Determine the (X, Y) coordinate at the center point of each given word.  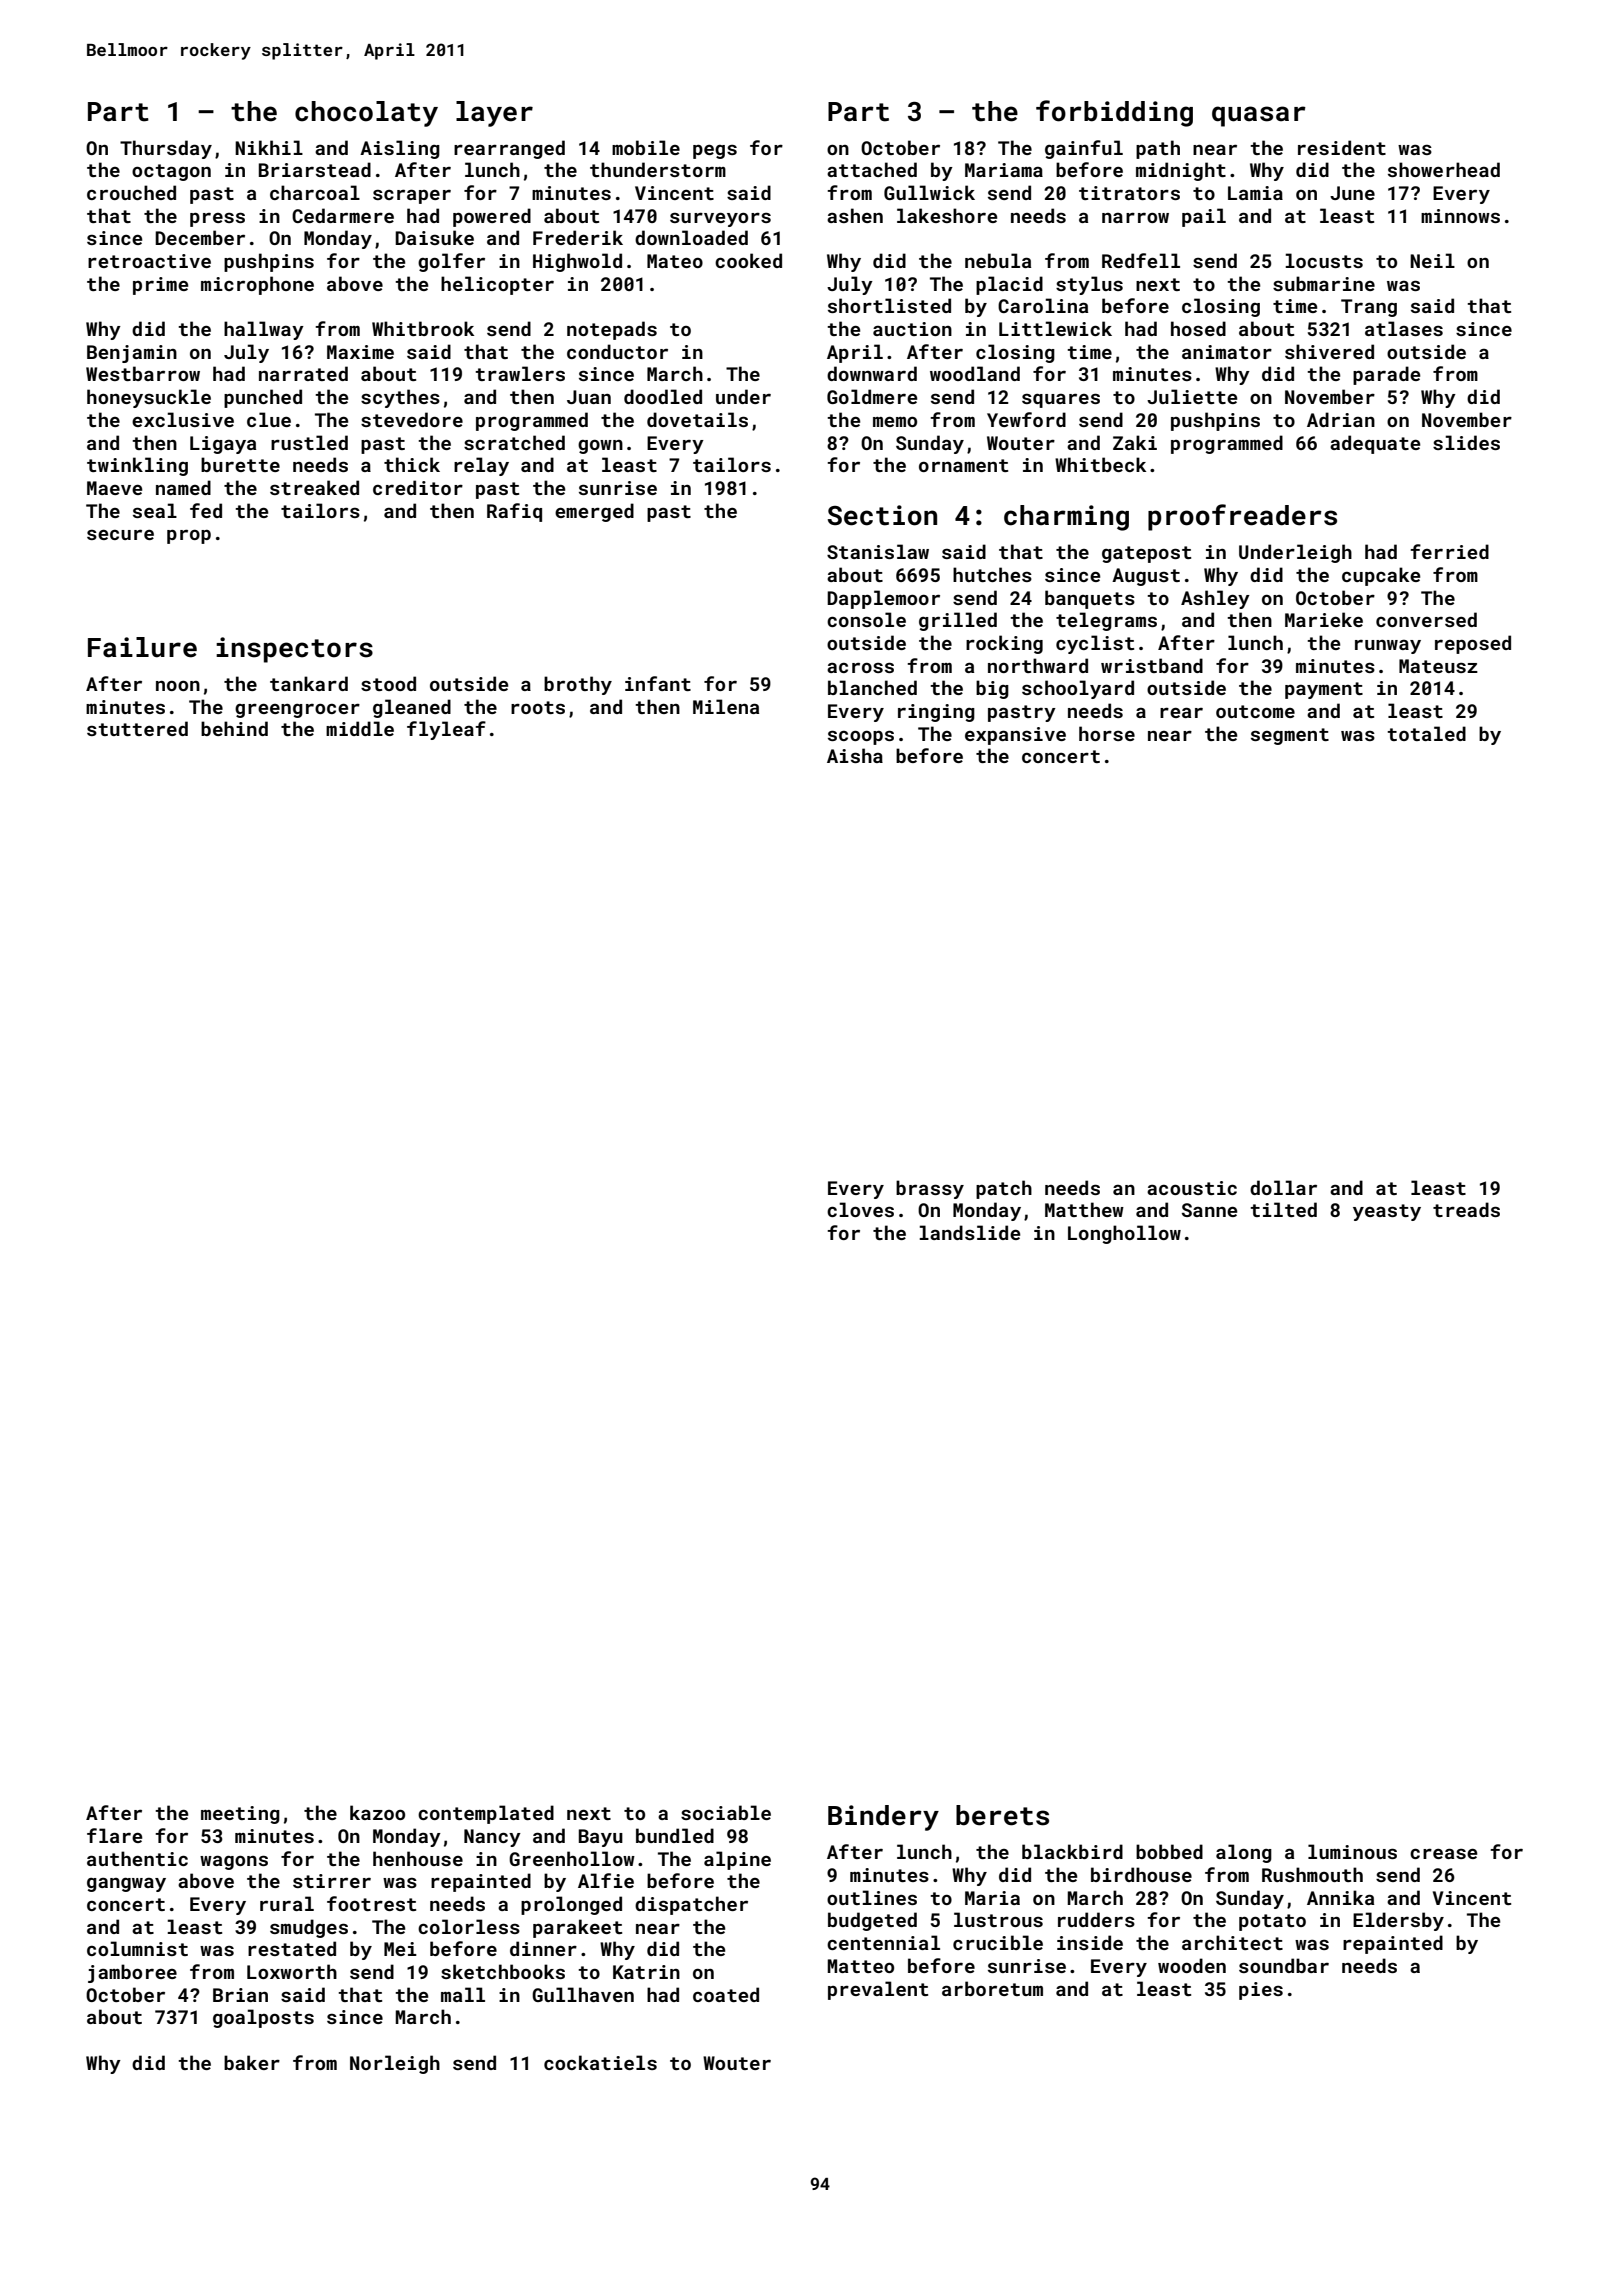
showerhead (1444, 169)
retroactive (149, 261)
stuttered (137, 728)
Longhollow (1124, 1234)
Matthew (1084, 1209)
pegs (715, 152)
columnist (137, 1948)
